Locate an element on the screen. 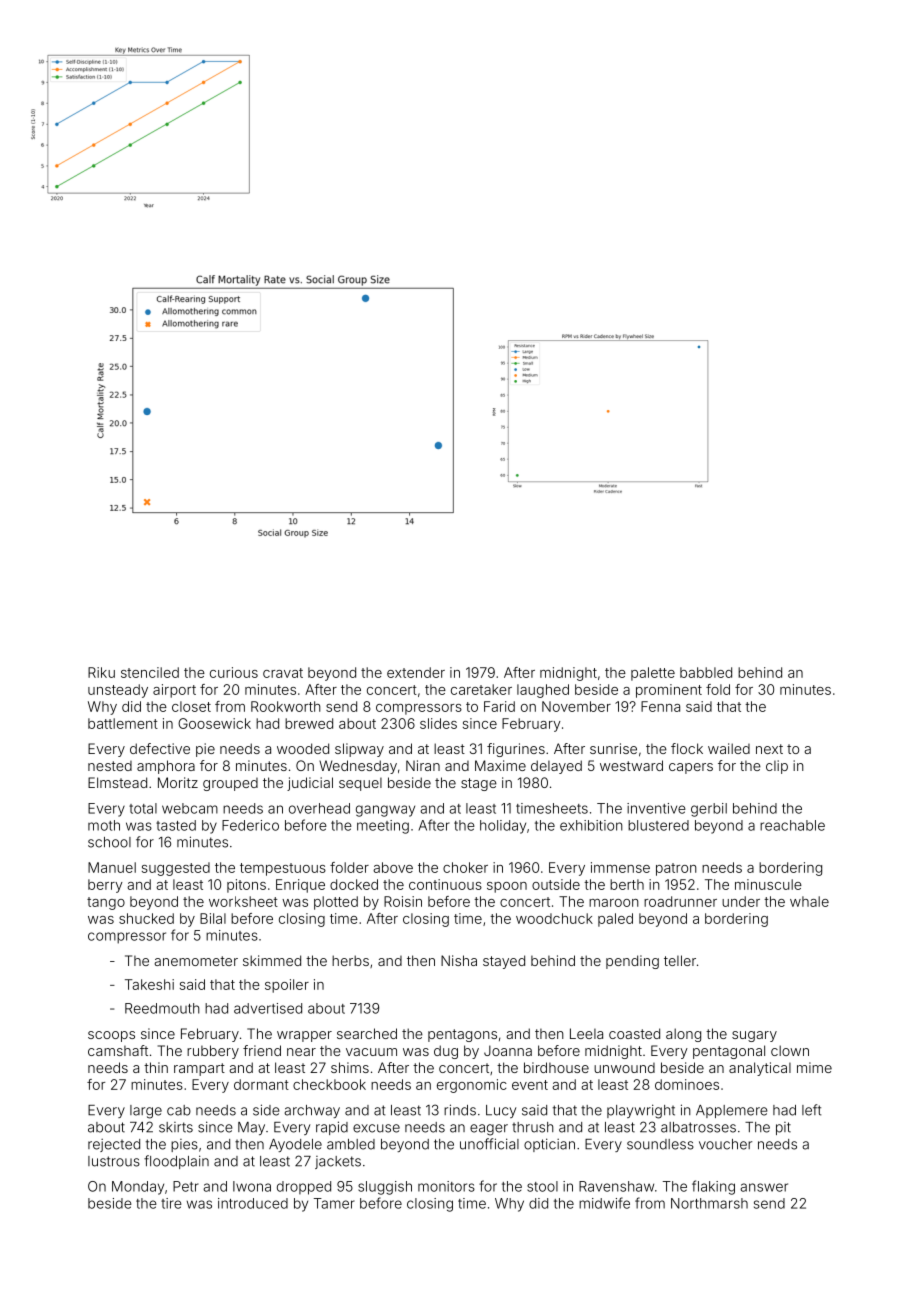 The width and height of the screenshot is (924, 1308). pies is located at coordinates (184, 1145).
